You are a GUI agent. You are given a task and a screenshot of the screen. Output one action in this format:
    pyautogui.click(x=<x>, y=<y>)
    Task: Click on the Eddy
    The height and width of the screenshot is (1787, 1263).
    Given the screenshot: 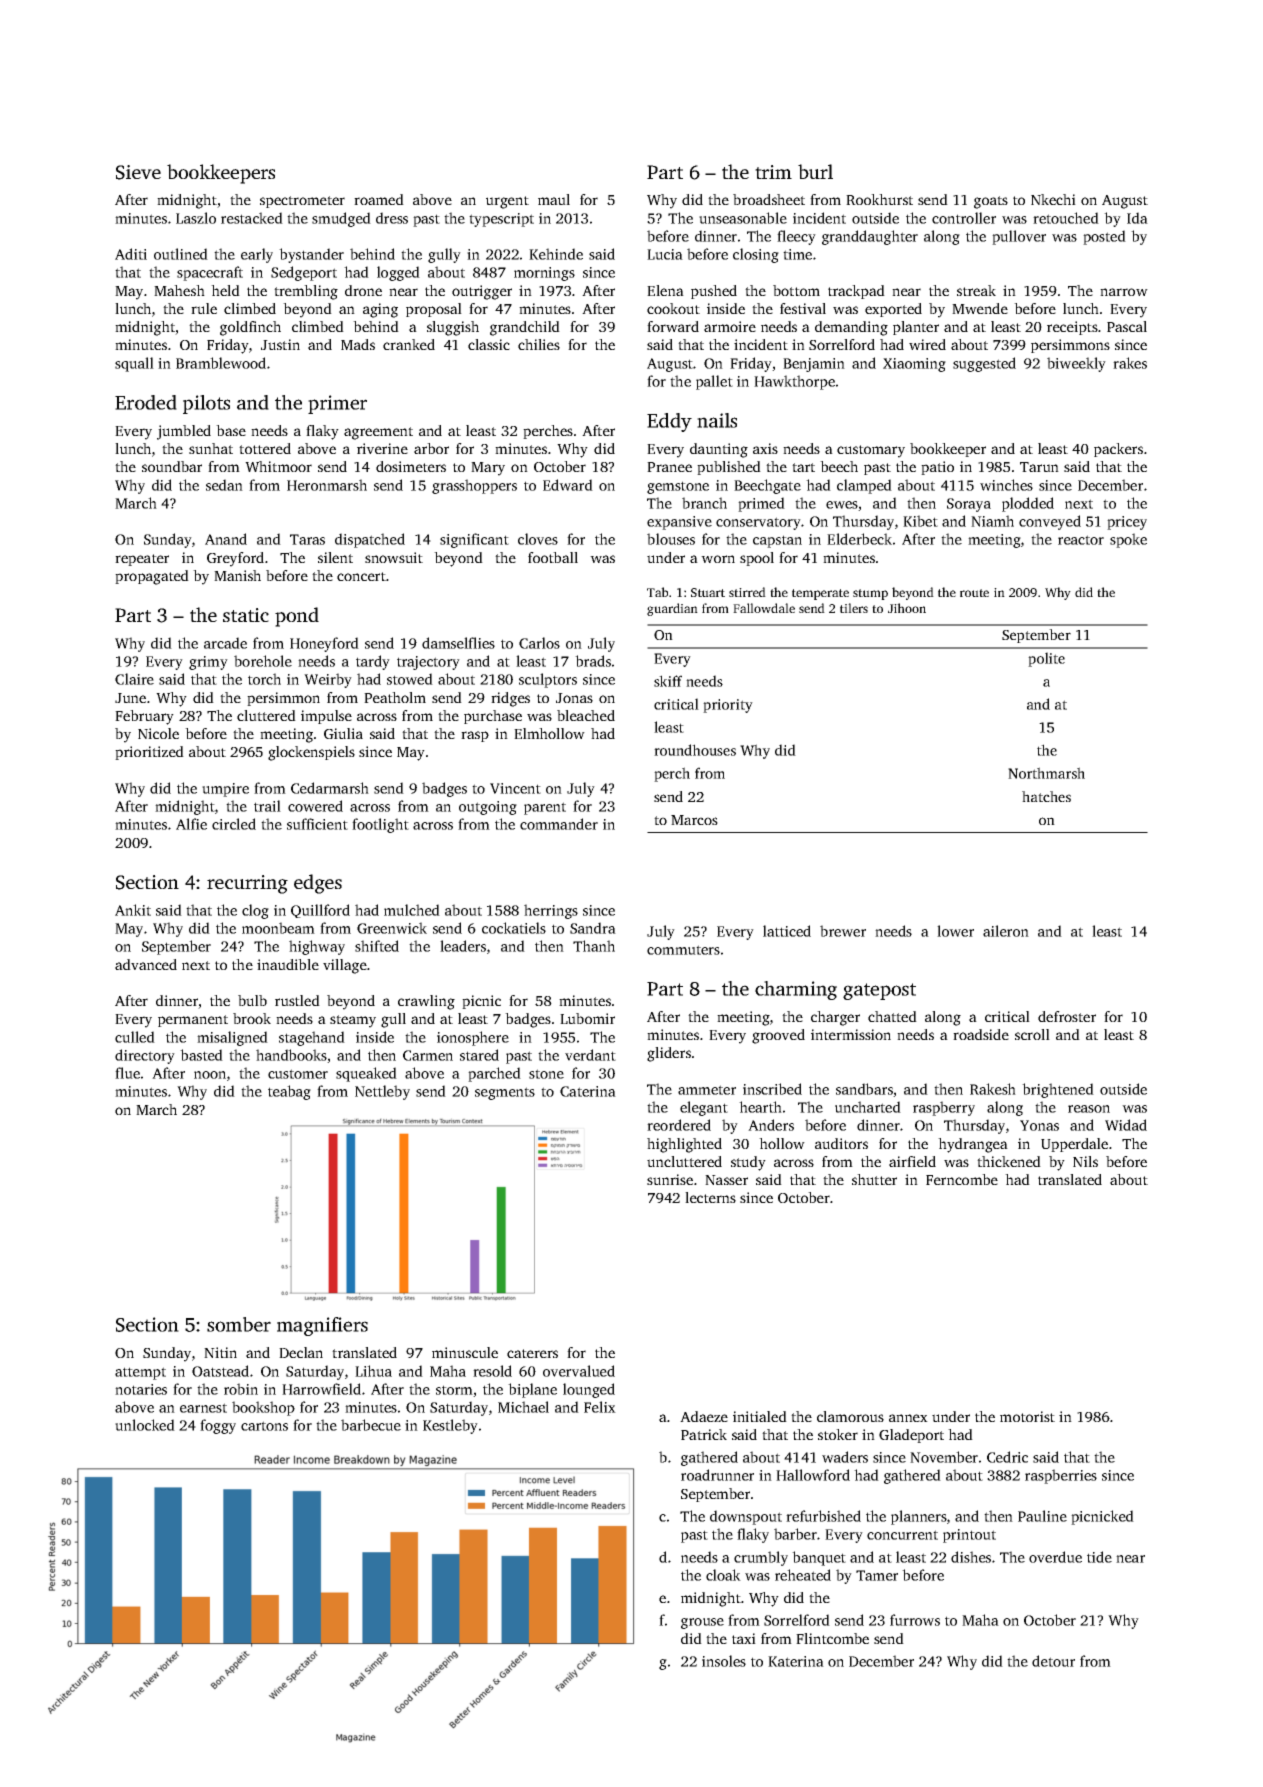 What is the action you would take?
    pyautogui.click(x=669, y=422)
